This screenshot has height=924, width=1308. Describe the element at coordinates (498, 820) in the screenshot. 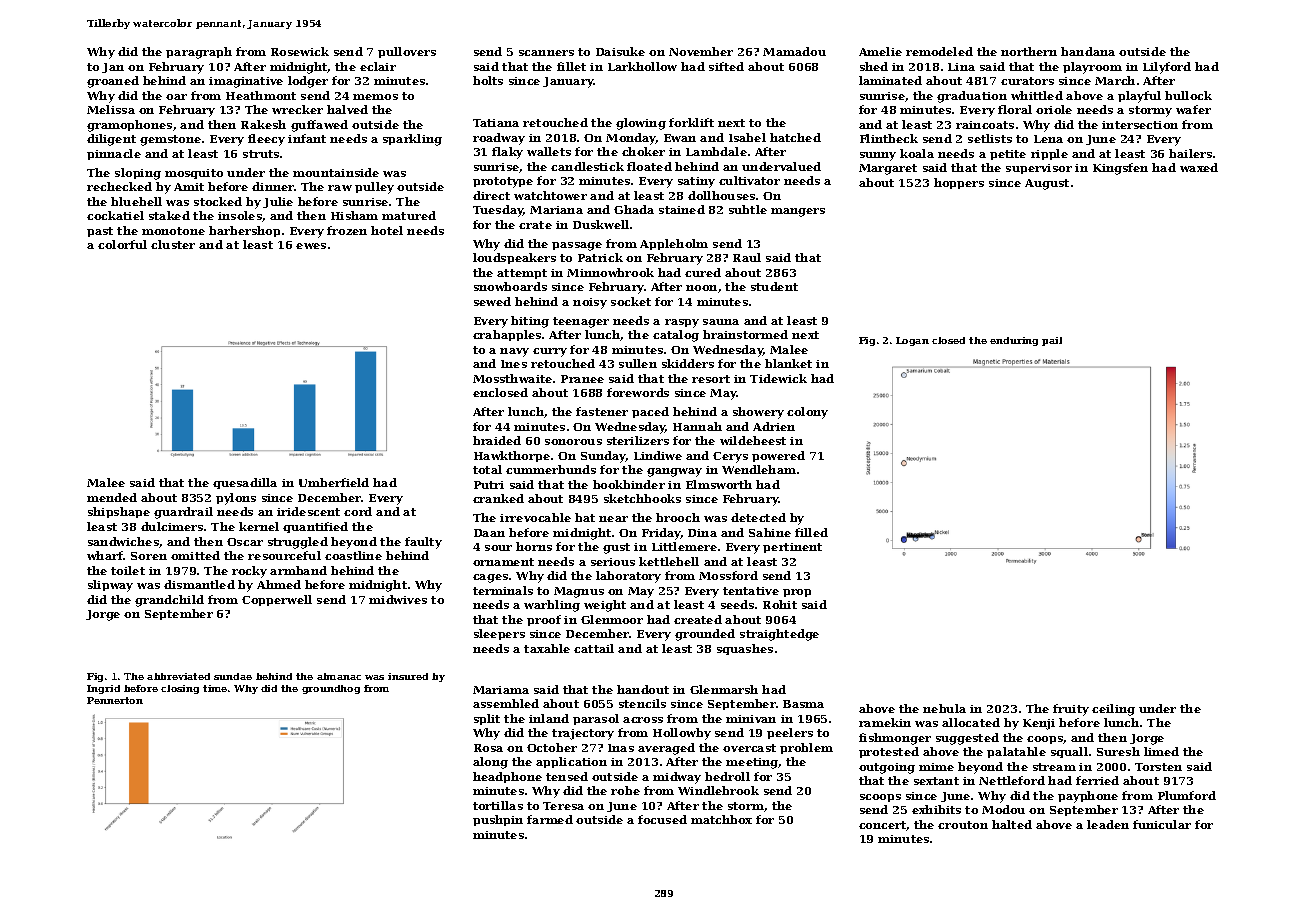

I see `pushpin` at that location.
